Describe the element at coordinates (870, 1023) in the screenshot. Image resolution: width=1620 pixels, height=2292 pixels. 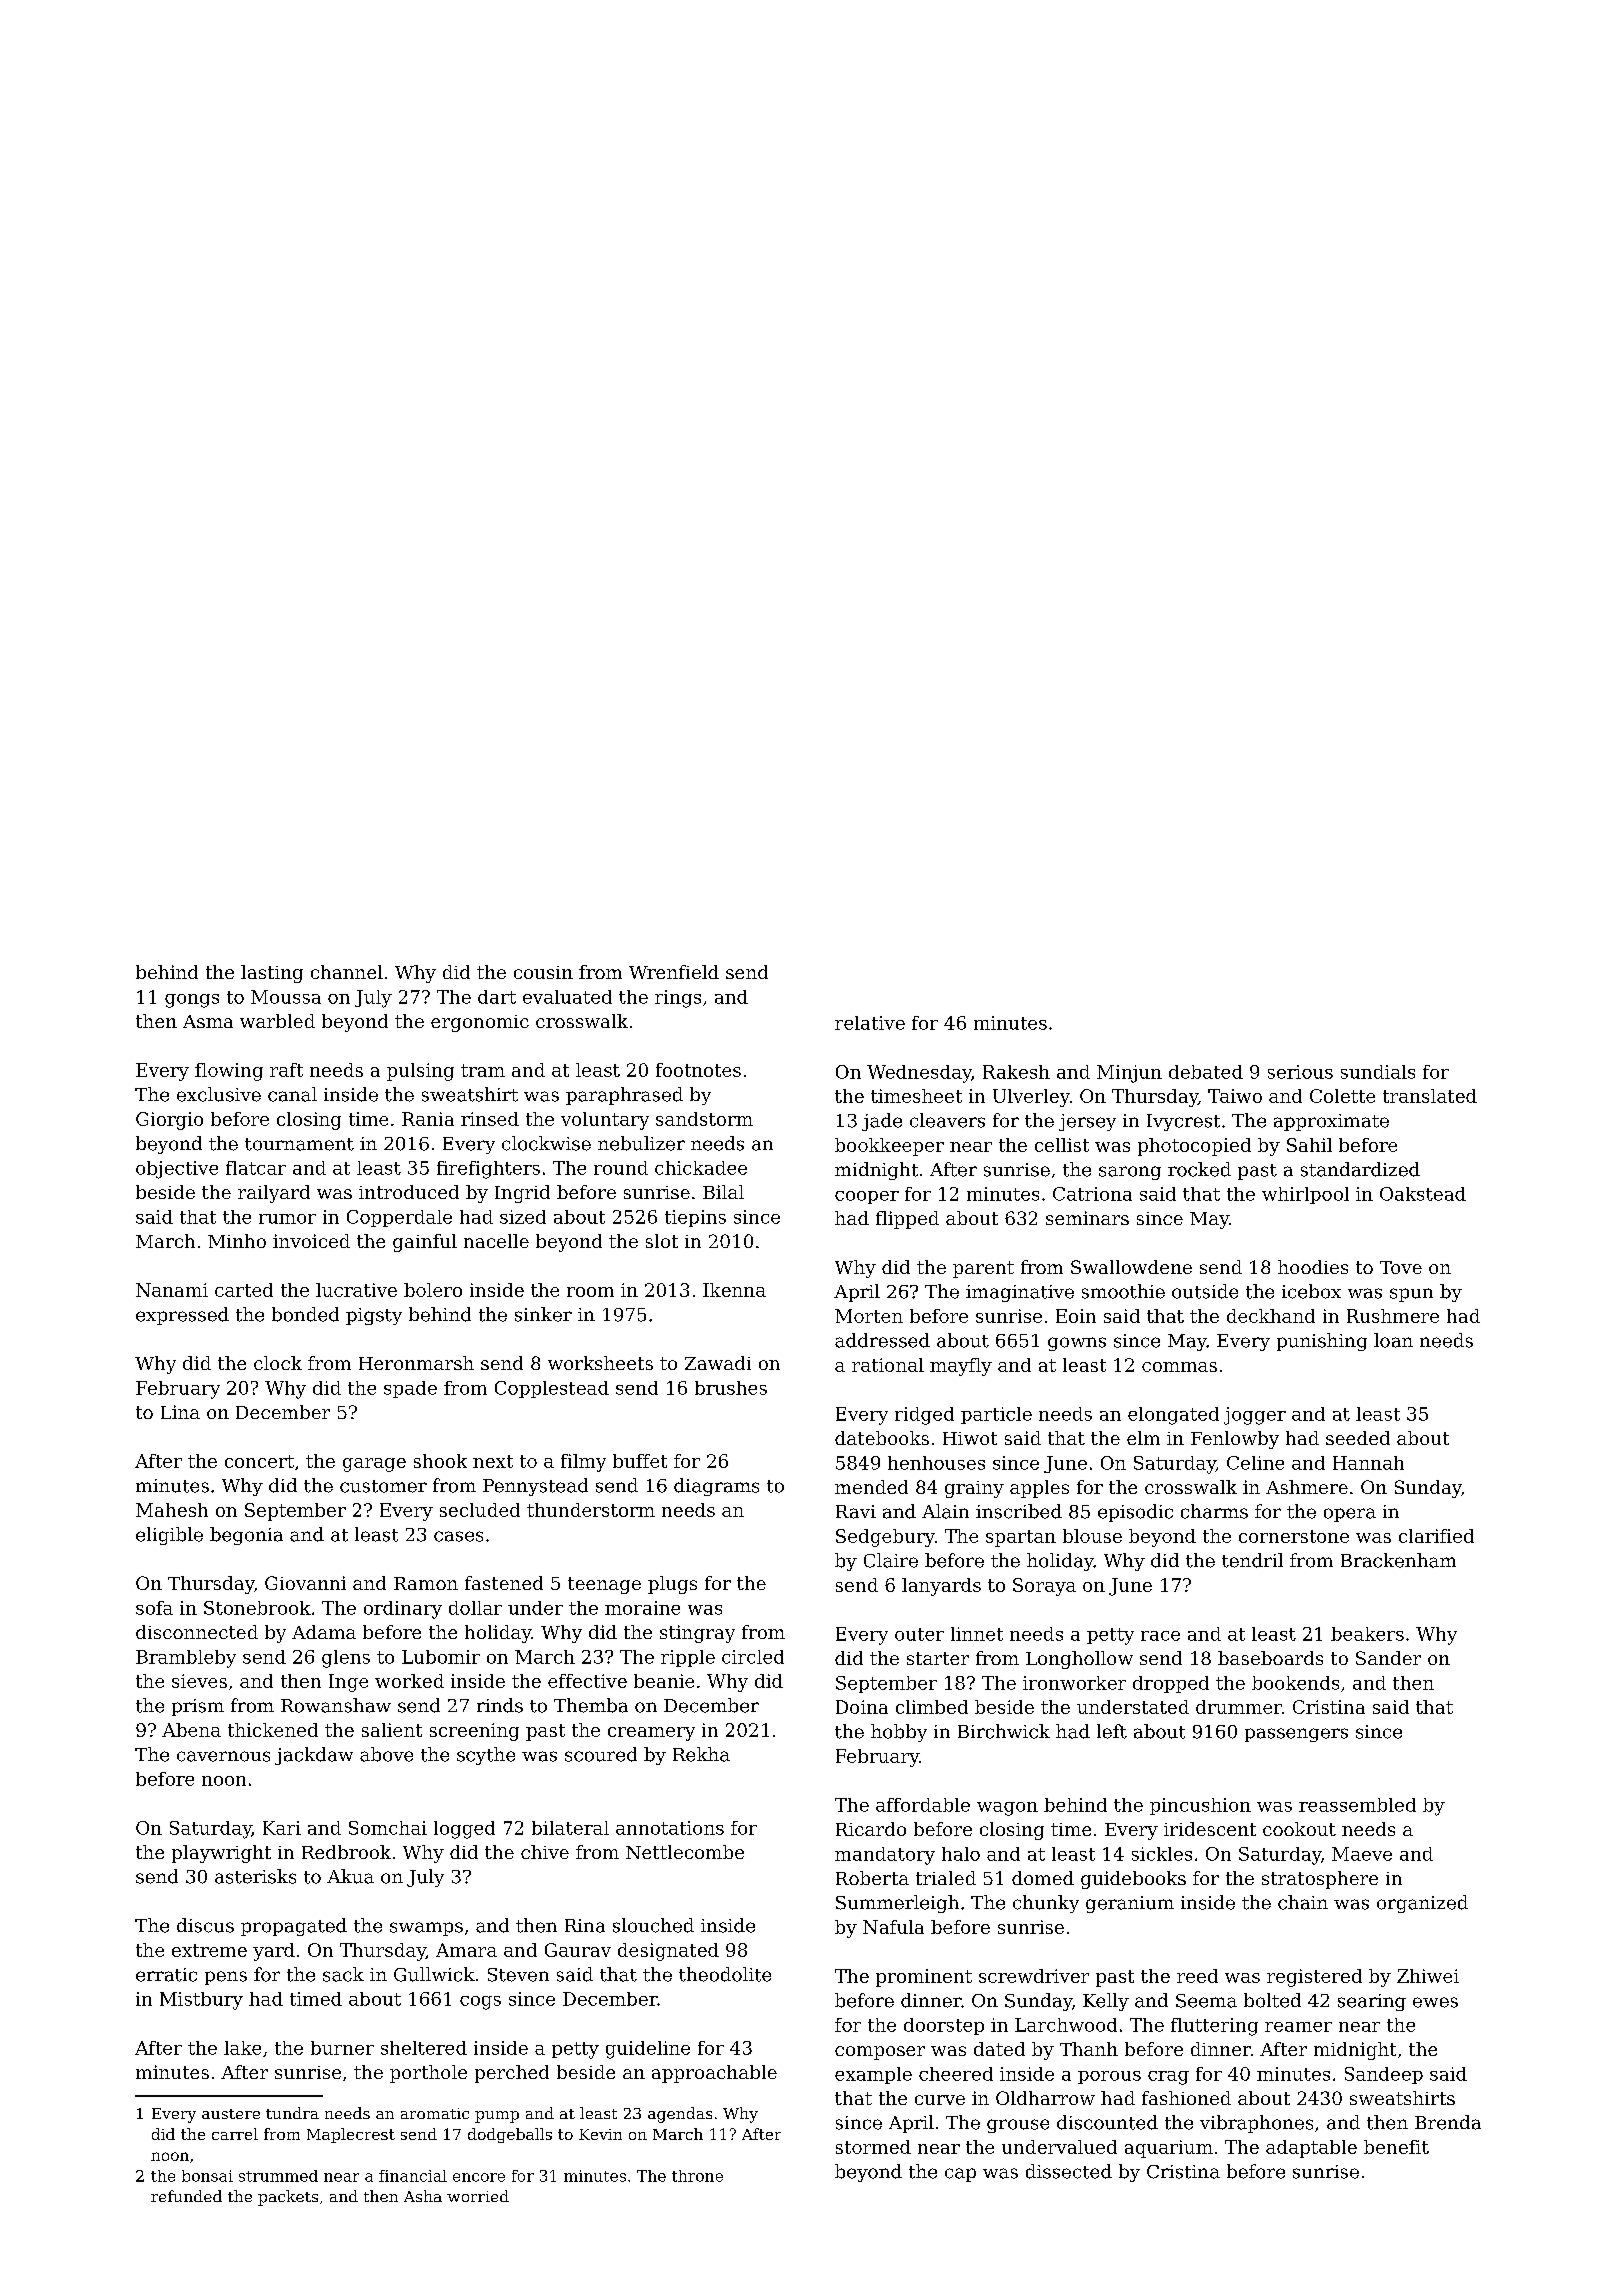
I see `relative` at that location.
